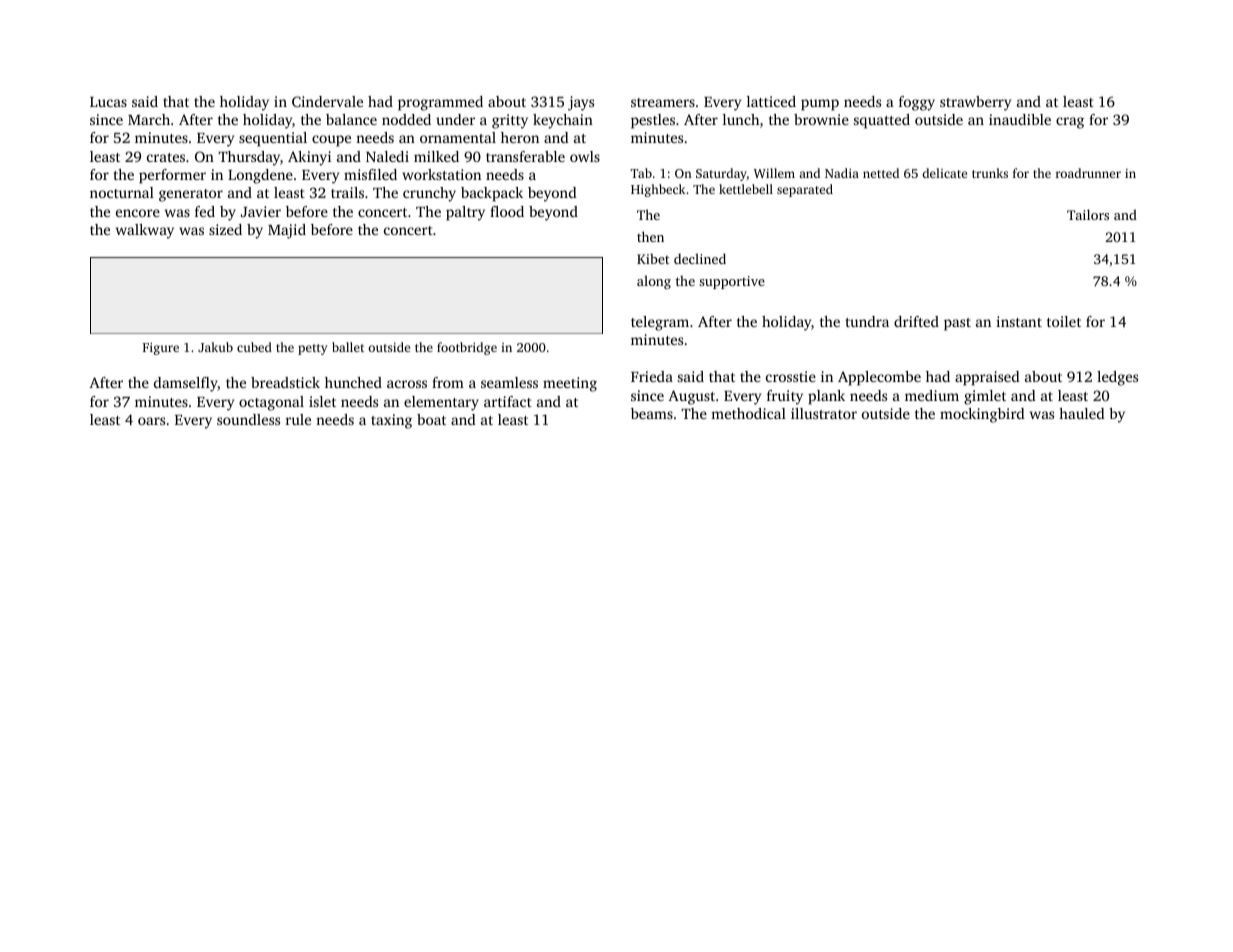 The width and height of the page is (1233, 952). What do you see at coordinates (975, 103) in the page?
I see `strawberry` at bounding box center [975, 103].
